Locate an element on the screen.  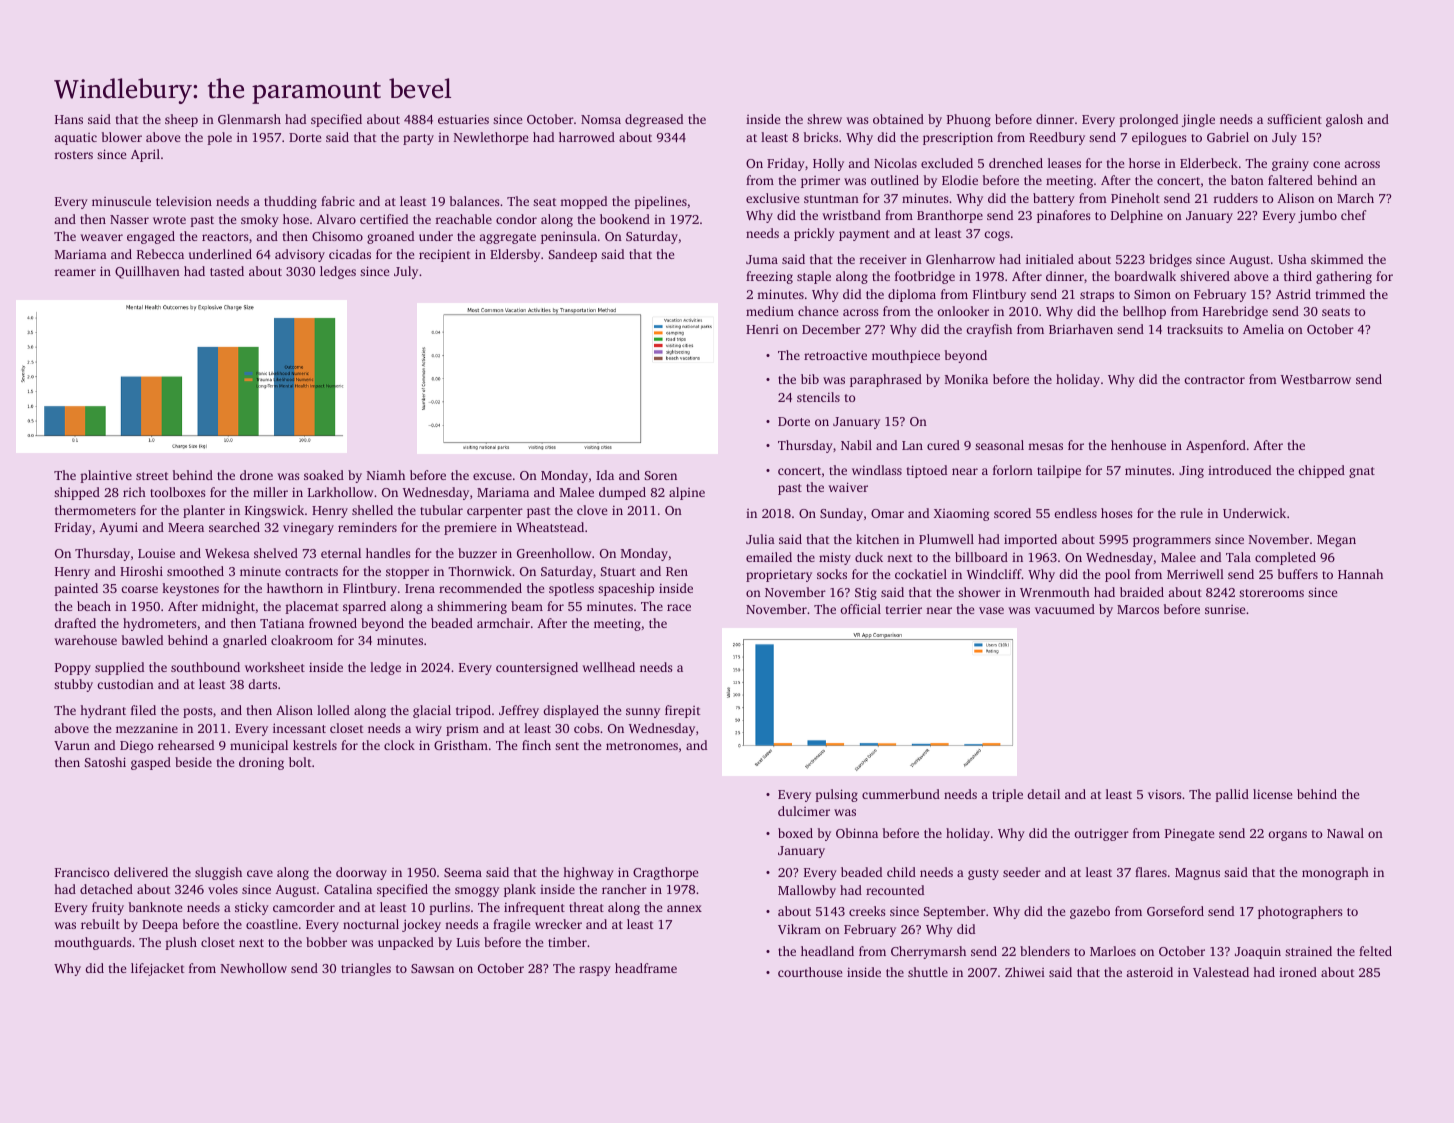
Satoshi is located at coordinates (105, 762).
